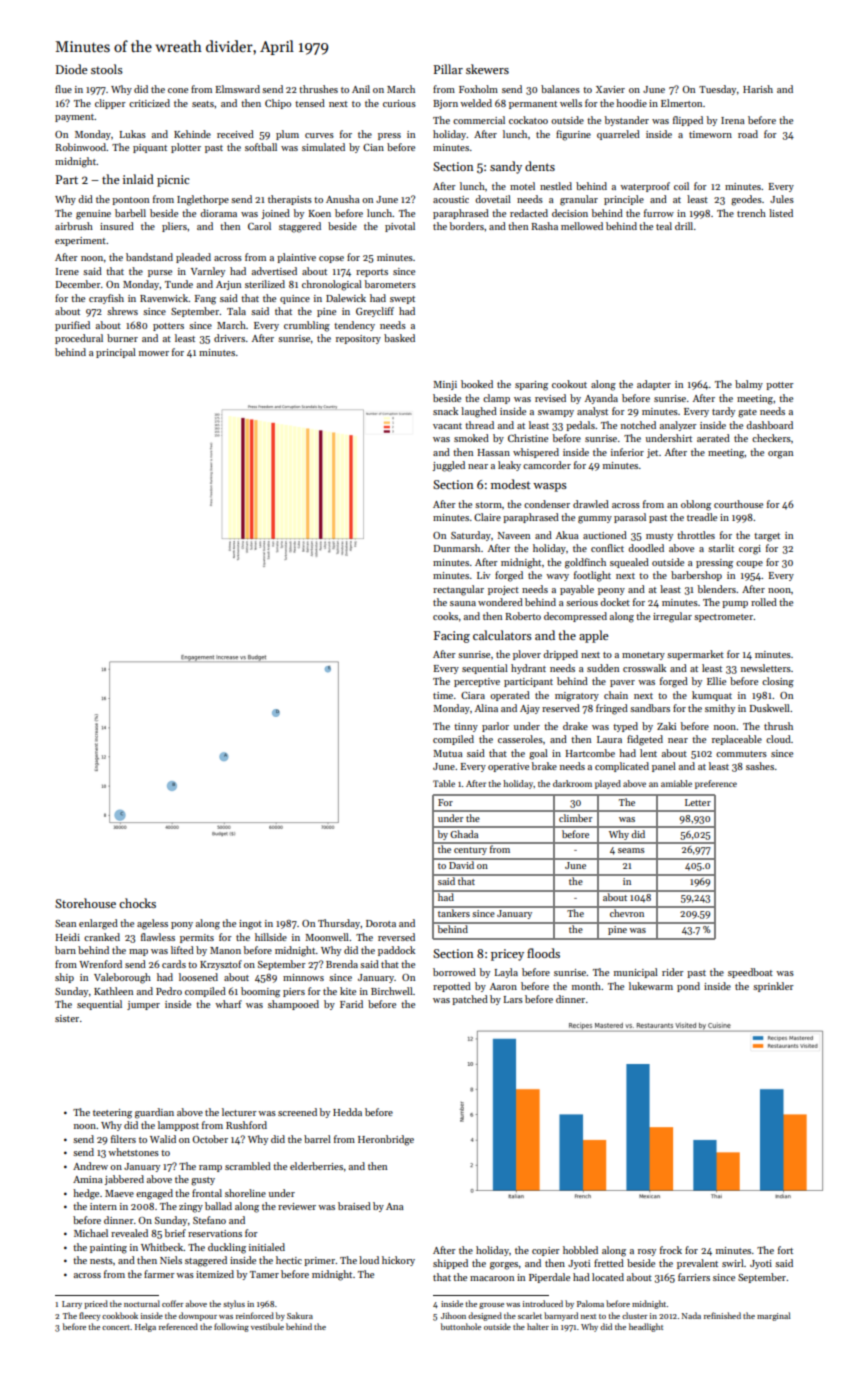 This screenshot has width=849, height=1400. I want to click on speedboat, so click(750, 973).
